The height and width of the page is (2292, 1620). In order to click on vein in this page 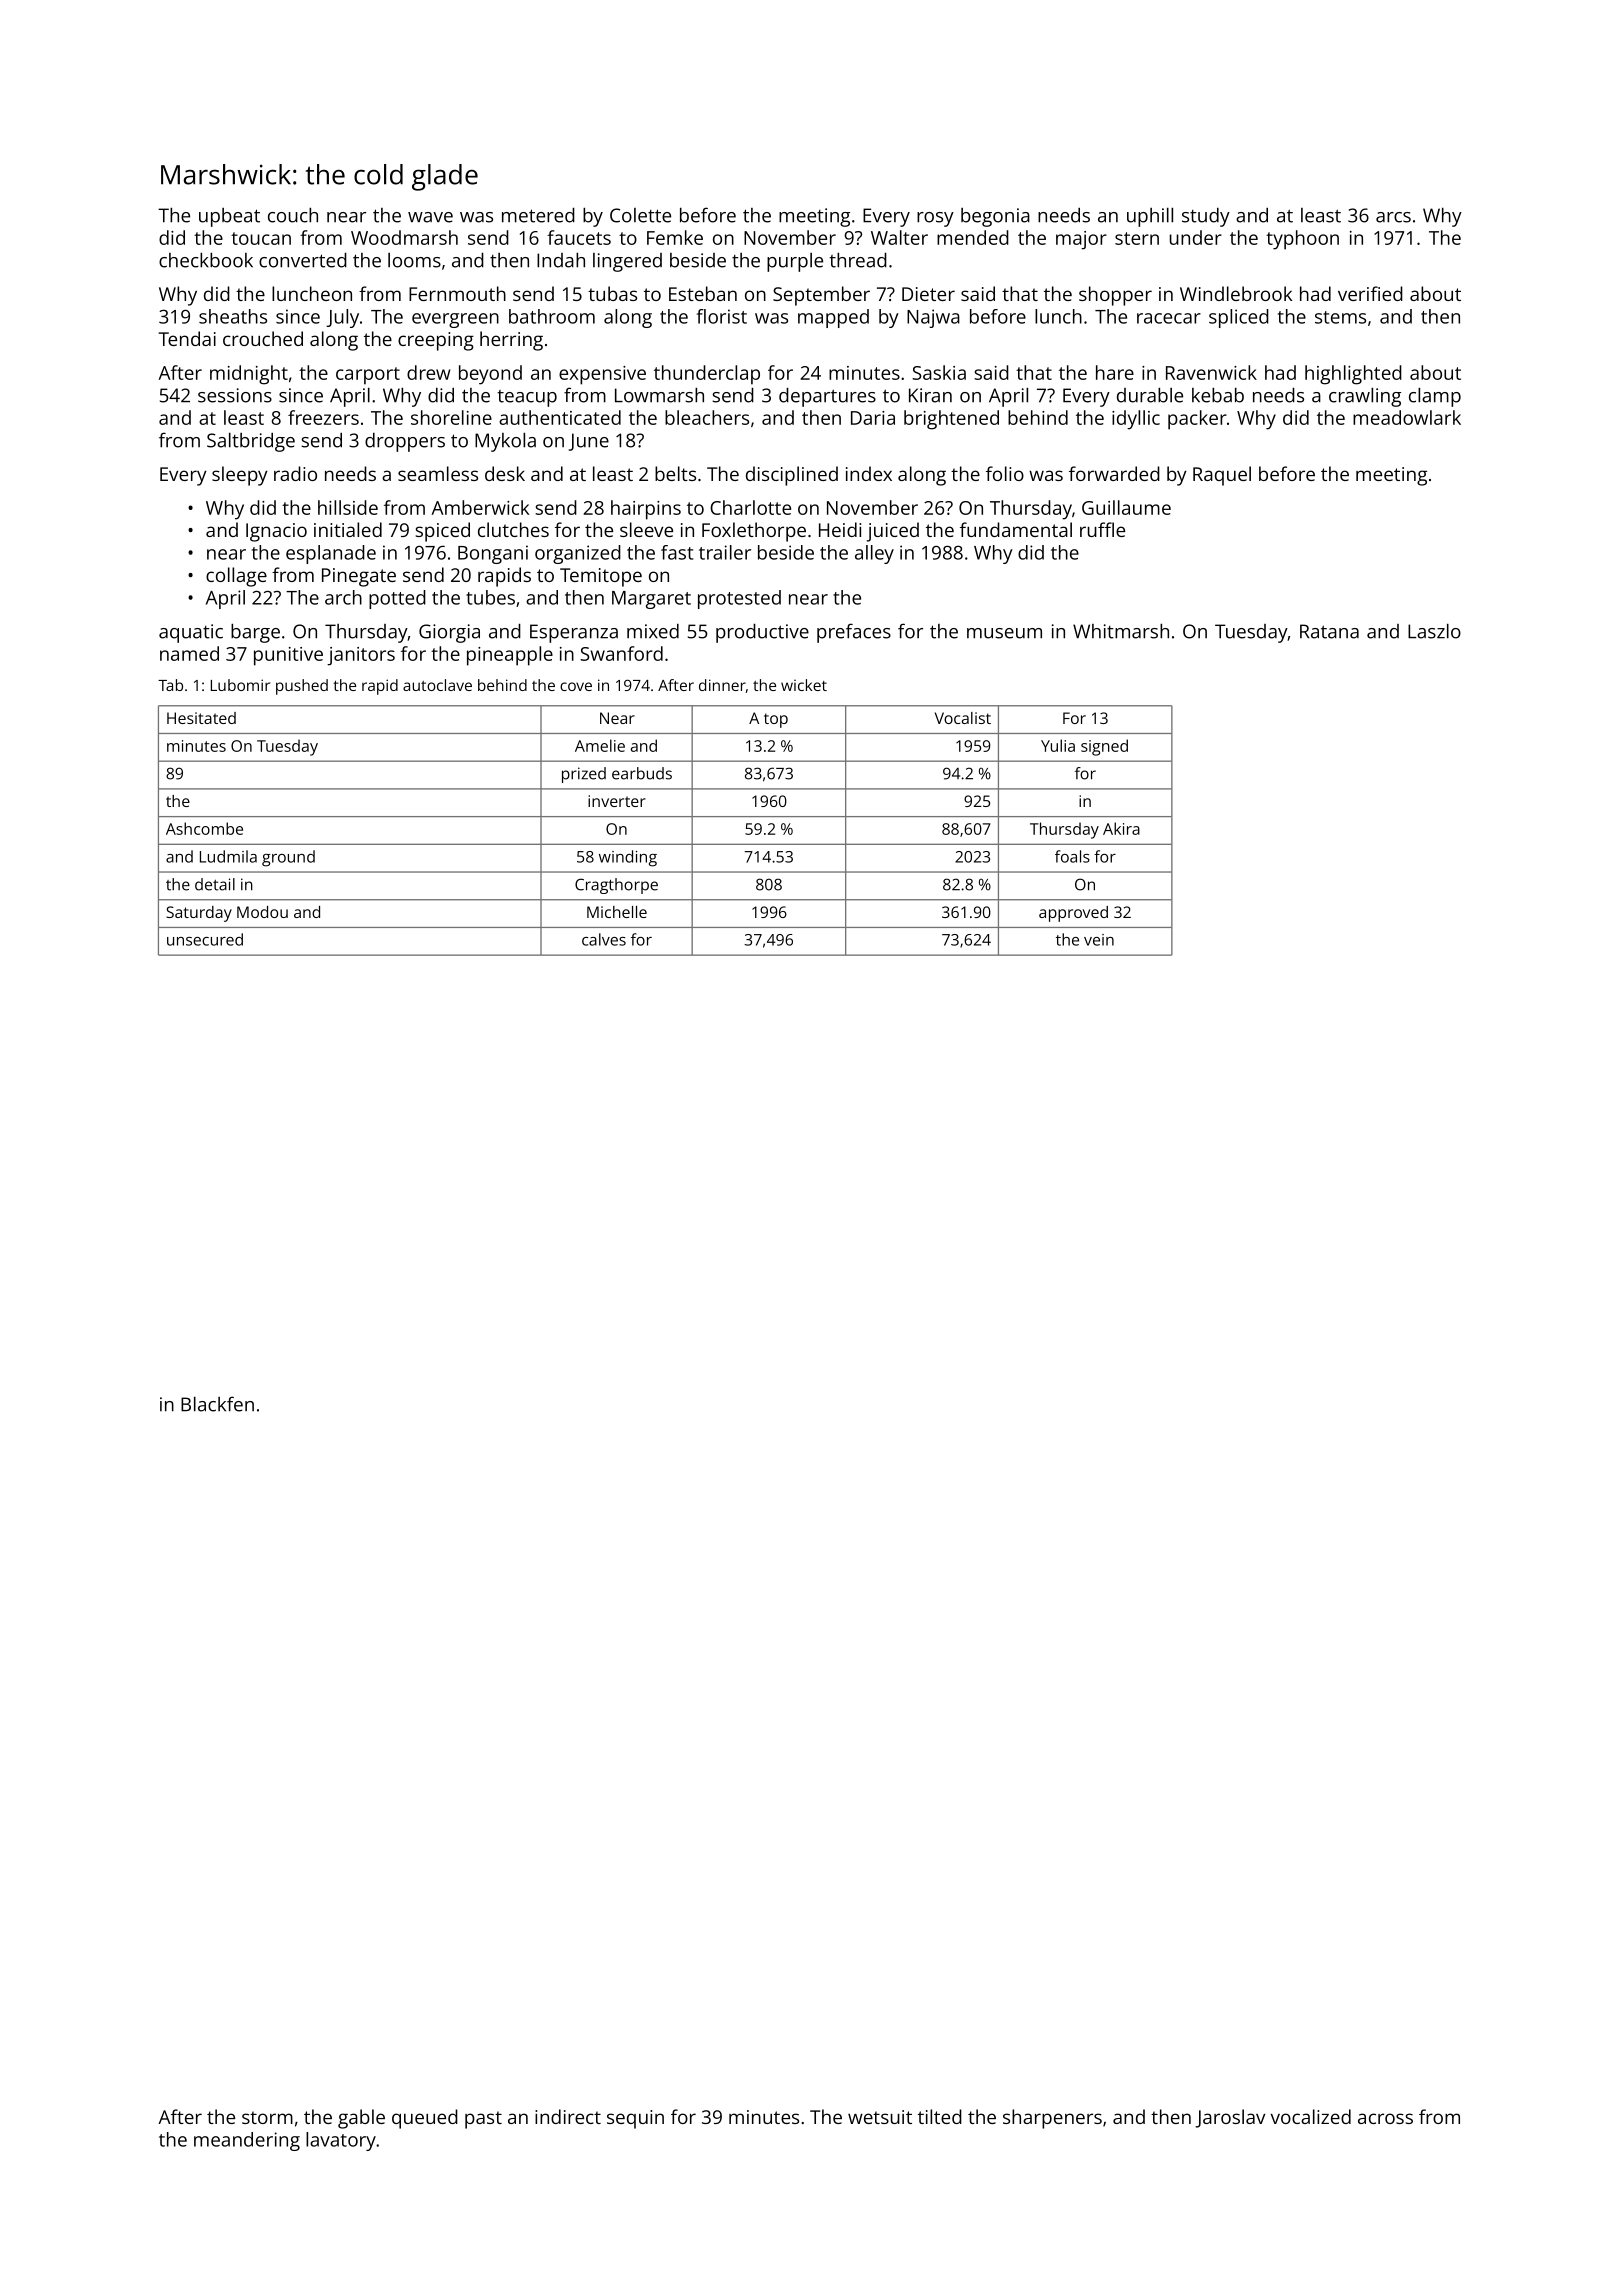, I will do `click(1099, 940)`.
